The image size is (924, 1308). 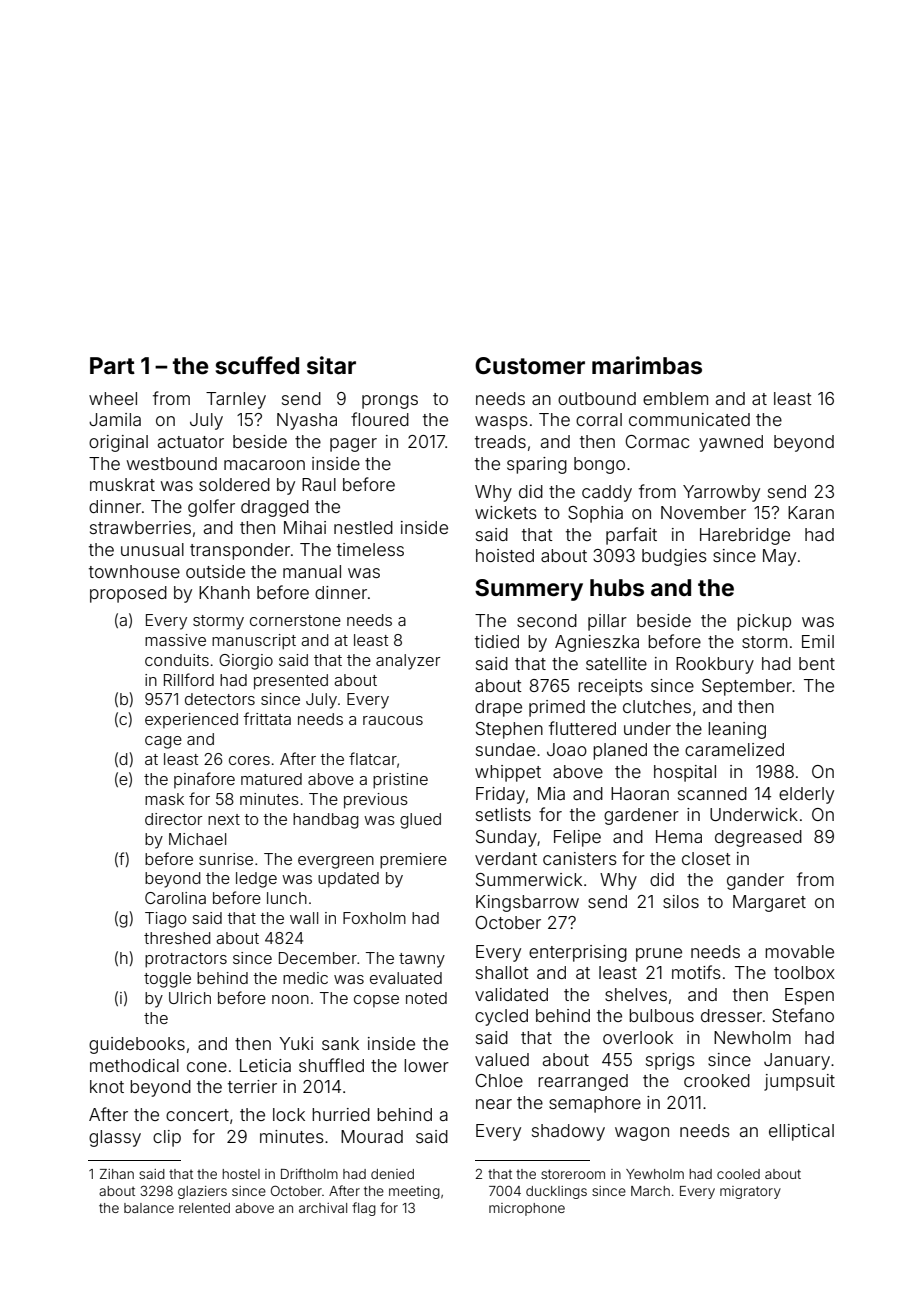 I want to click on Rillford, so click(x=189, y=679).
